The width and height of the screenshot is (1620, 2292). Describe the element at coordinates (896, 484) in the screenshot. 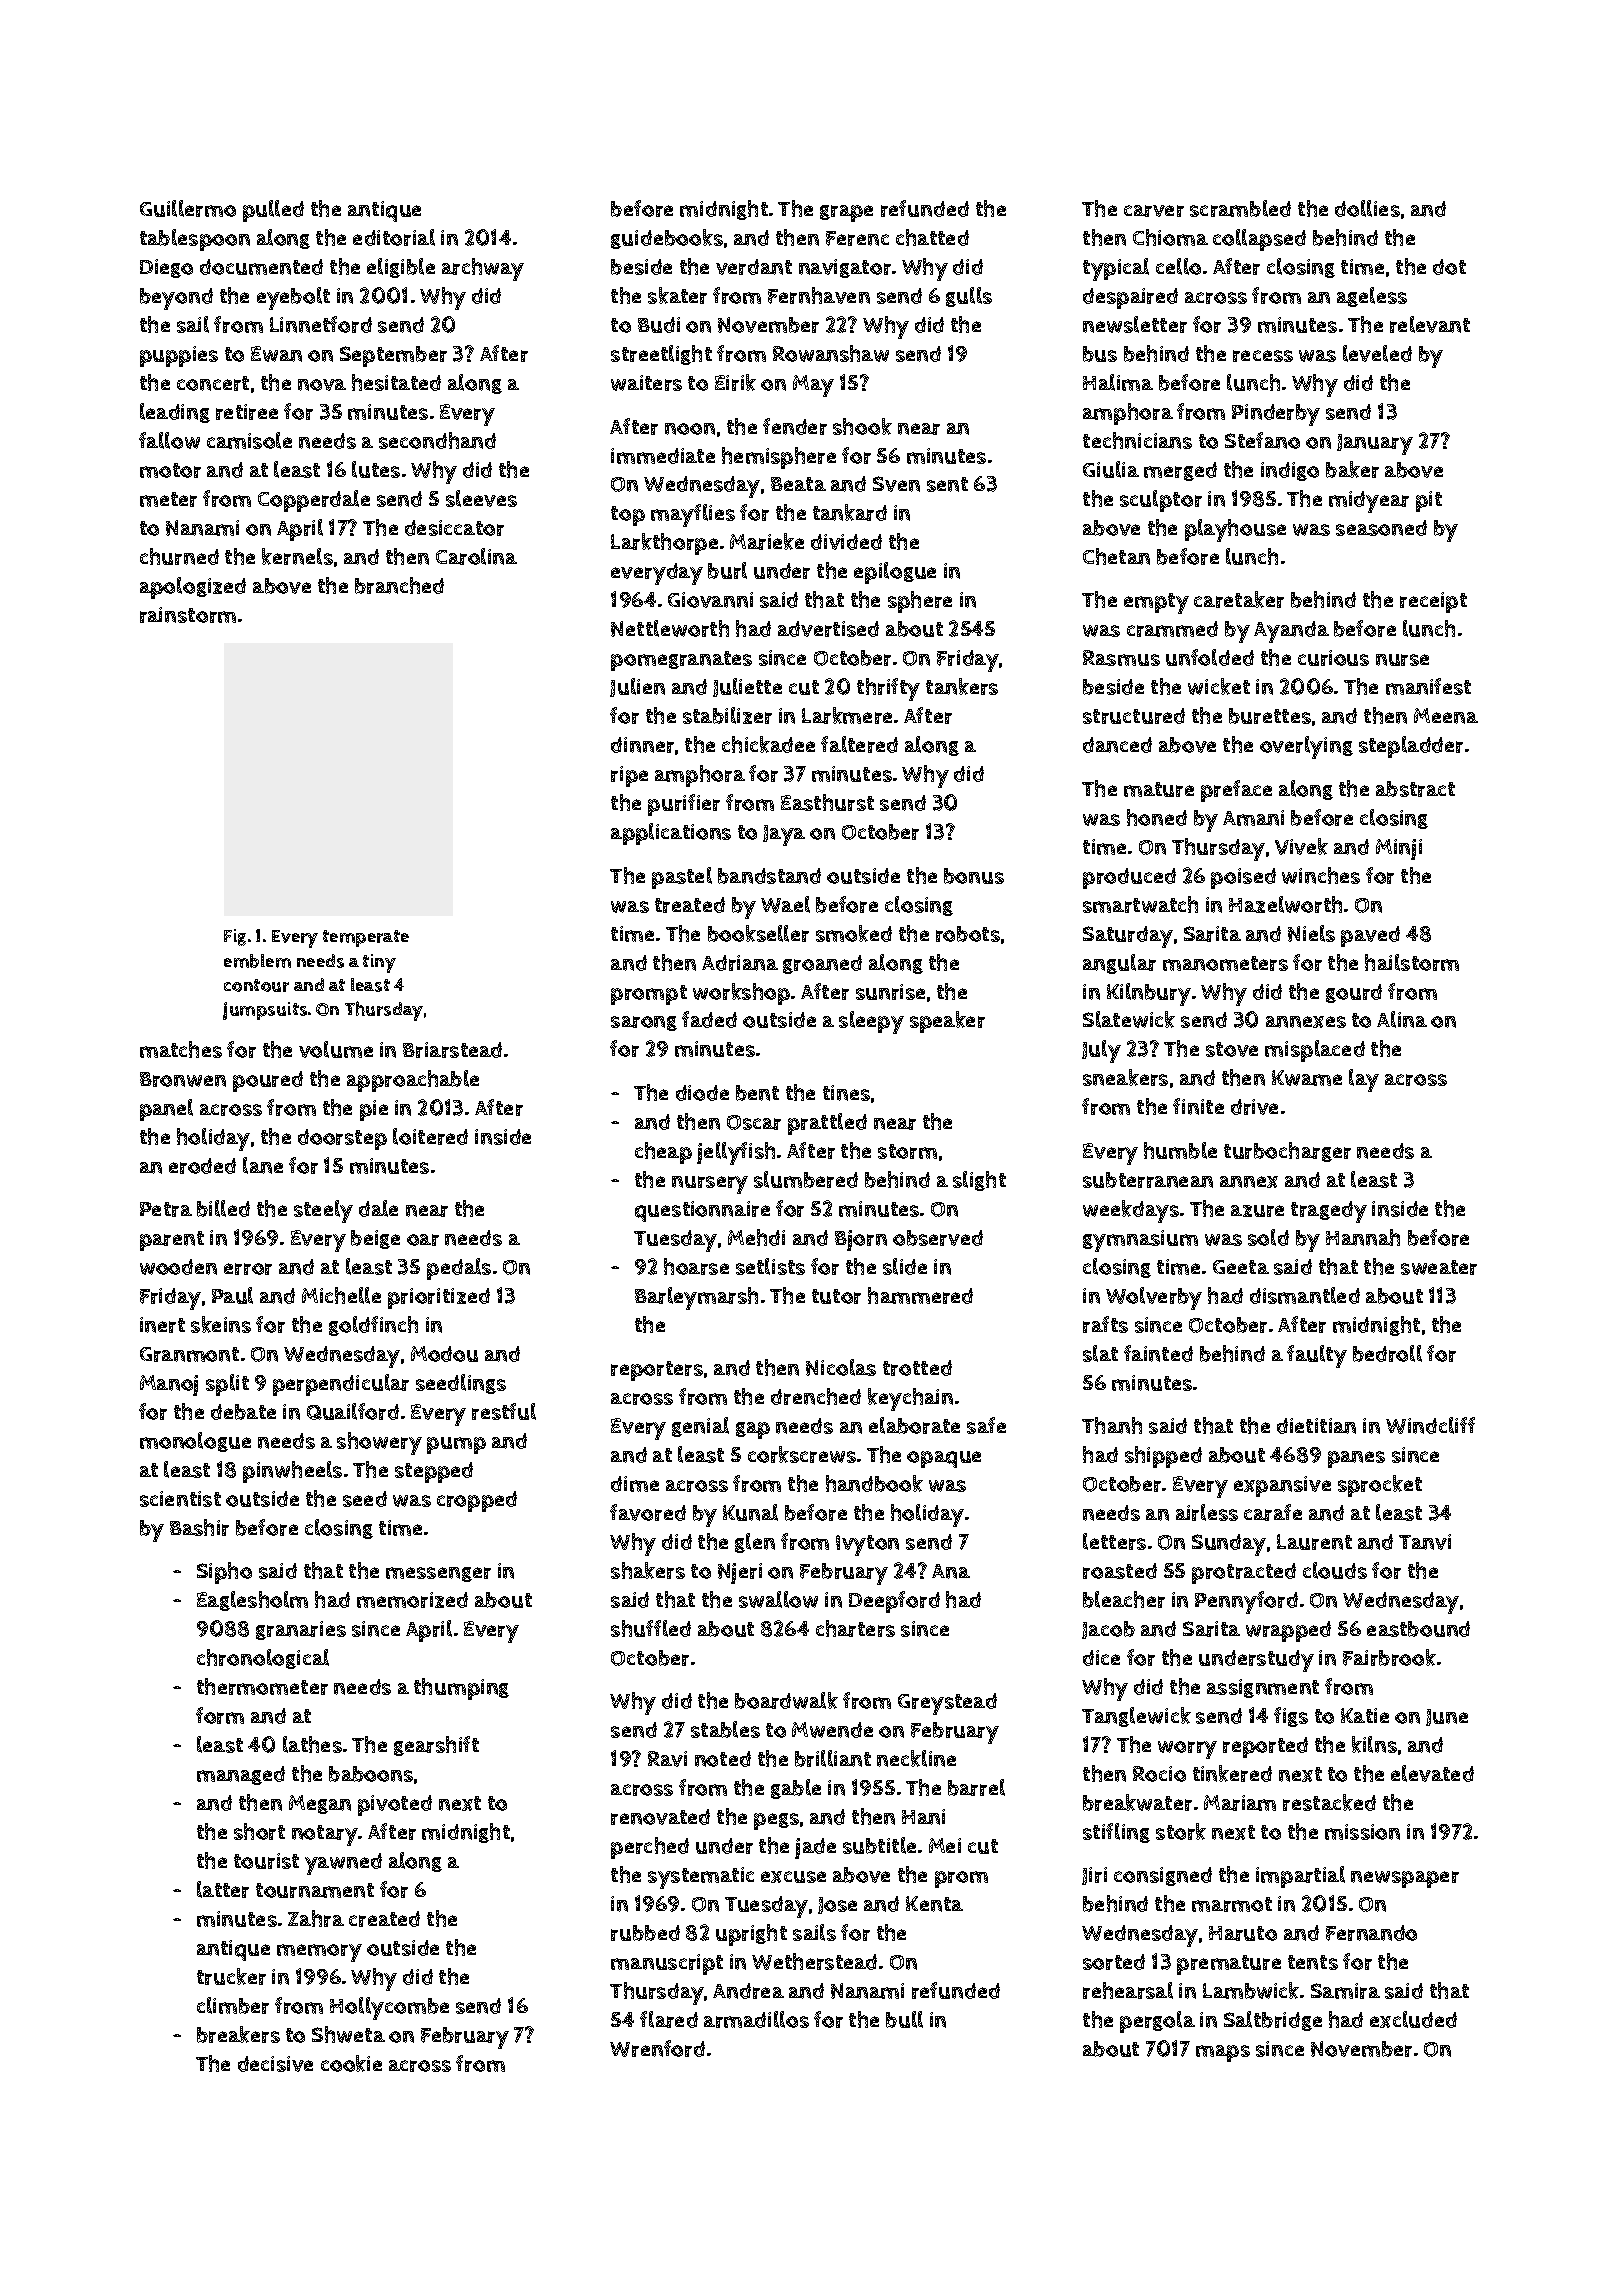

I see `Sven` at that location.
